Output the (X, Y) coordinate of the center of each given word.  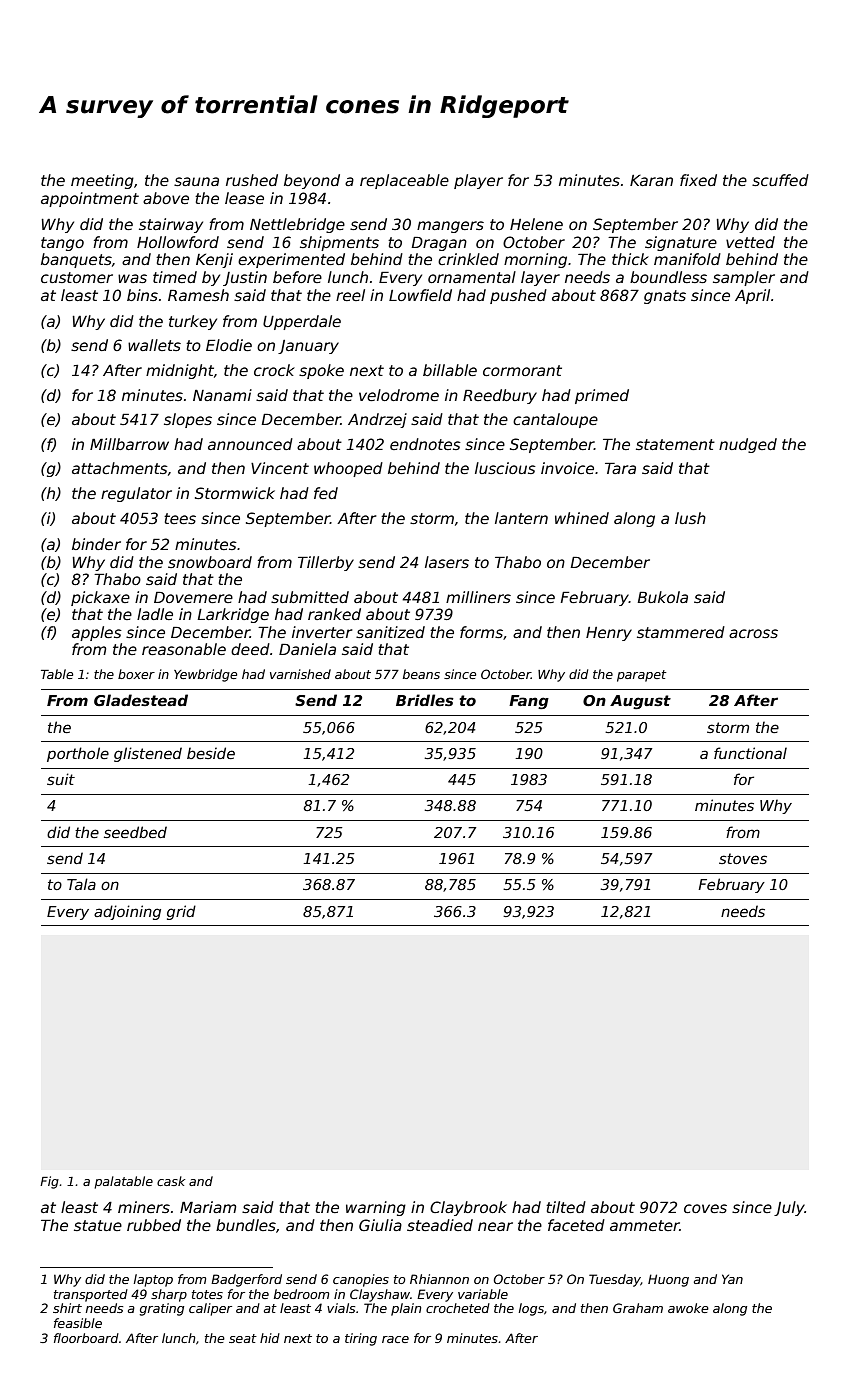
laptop (153, 1280)
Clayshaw (380, 1295)
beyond (312, 181)
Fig (49, 1182)
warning (376, 1208)
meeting (102, 181)
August (640, 702)
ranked (334, 614)
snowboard (210, 562)
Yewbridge (205, 675)
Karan (651, 180)
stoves (743, 858)
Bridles (425, 700)
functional (750, 753)
